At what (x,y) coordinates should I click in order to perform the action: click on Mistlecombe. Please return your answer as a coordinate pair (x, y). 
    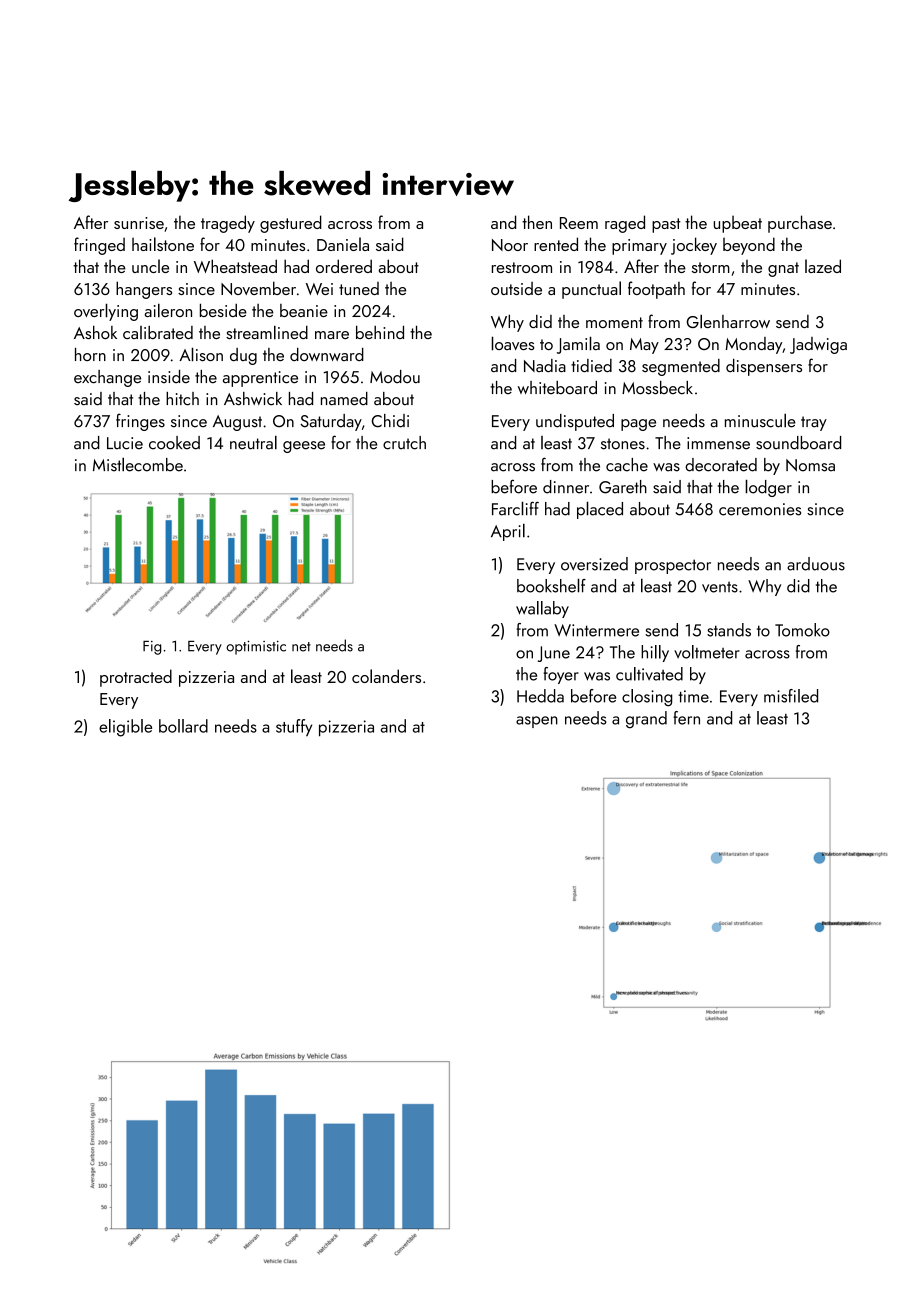
    Looking at the image, I should click on (138, 464).
